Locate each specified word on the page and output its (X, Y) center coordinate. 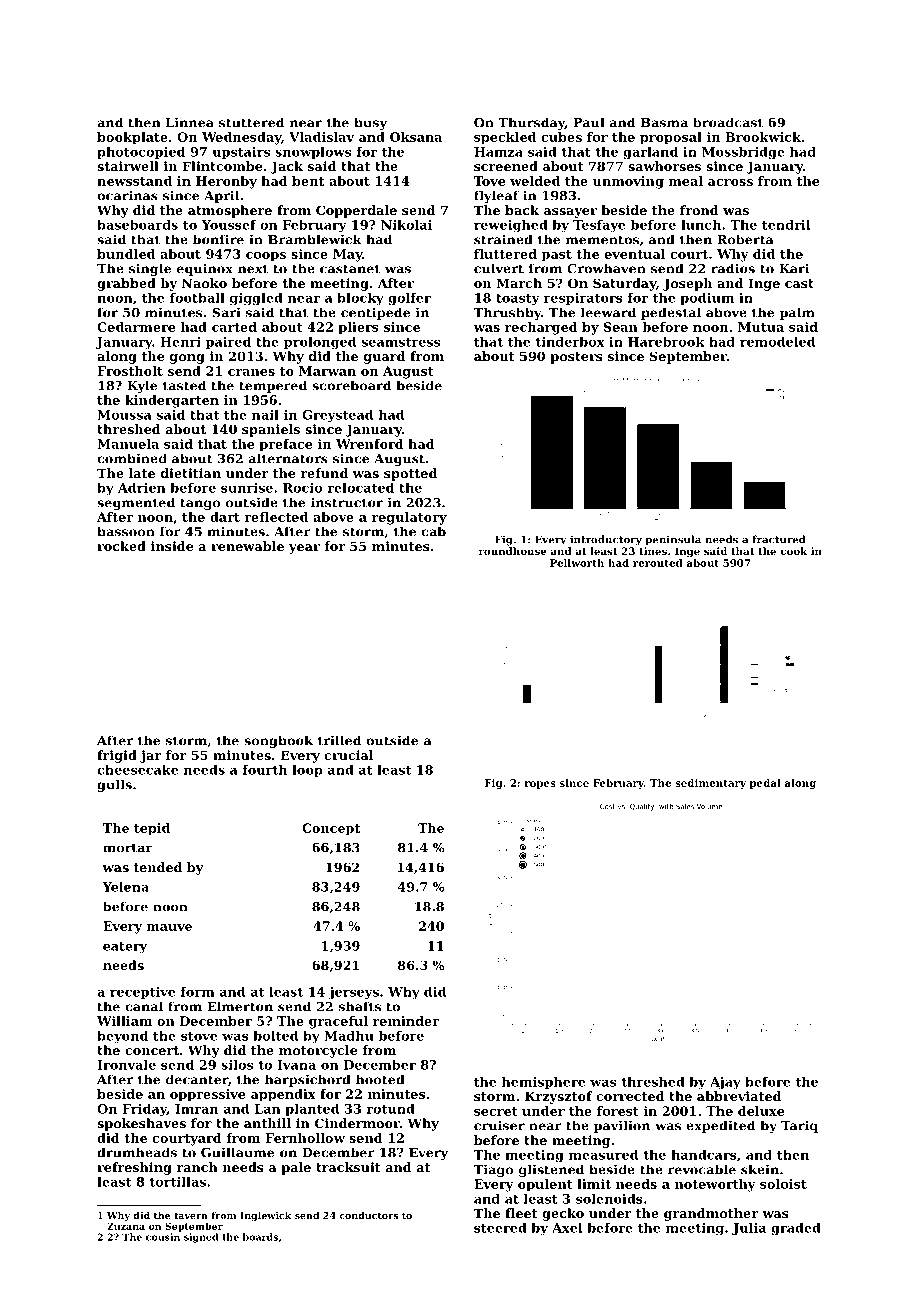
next (253, 269)
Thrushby (507, 313)
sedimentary (710, 784)
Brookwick (763, 137)
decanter (197, 1079)
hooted (380, 1079)
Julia (749, 1229)
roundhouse (512, 551)
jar (150, 756)
